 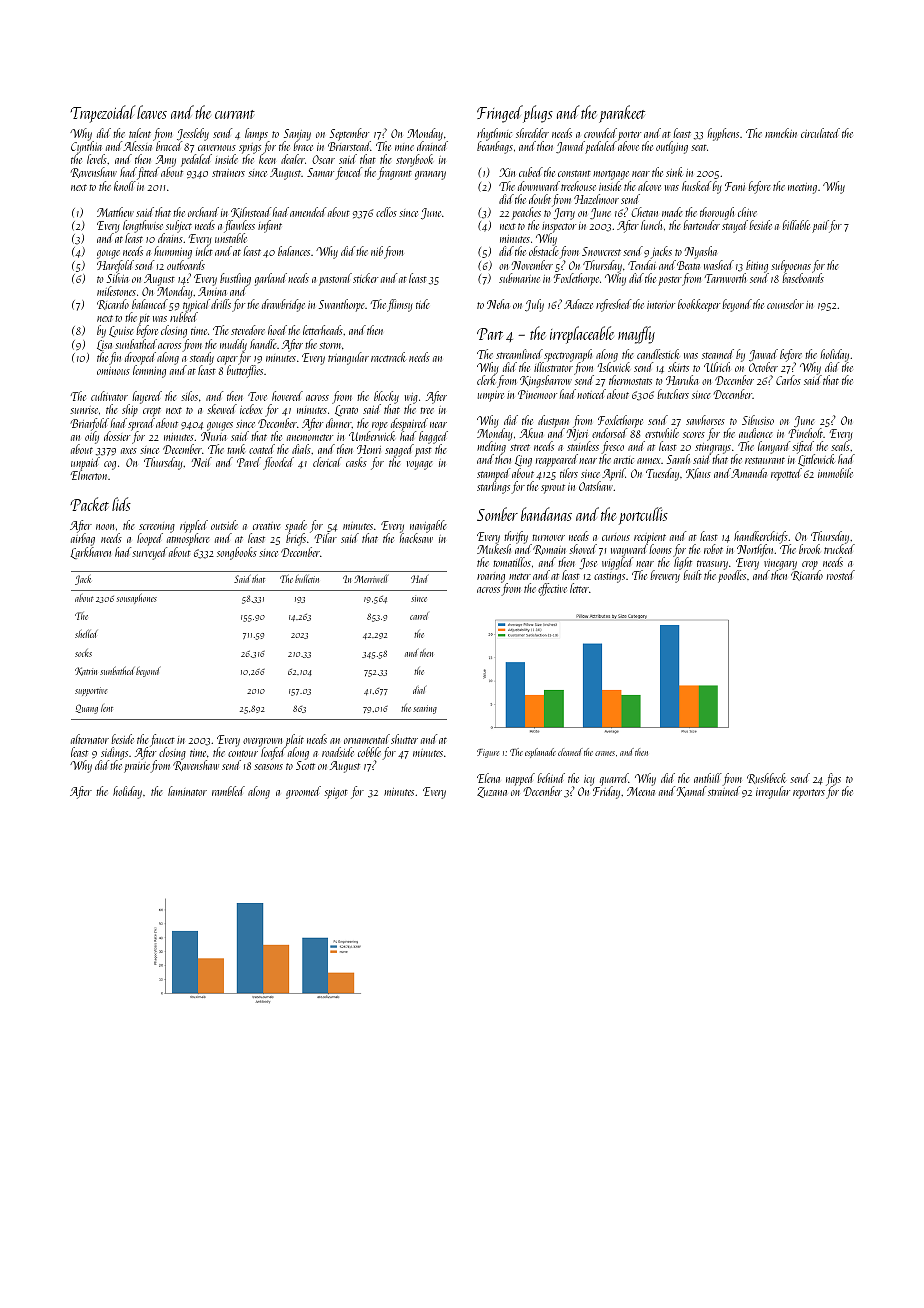 I want to click on Fringed, so click(x=500, y=114).
